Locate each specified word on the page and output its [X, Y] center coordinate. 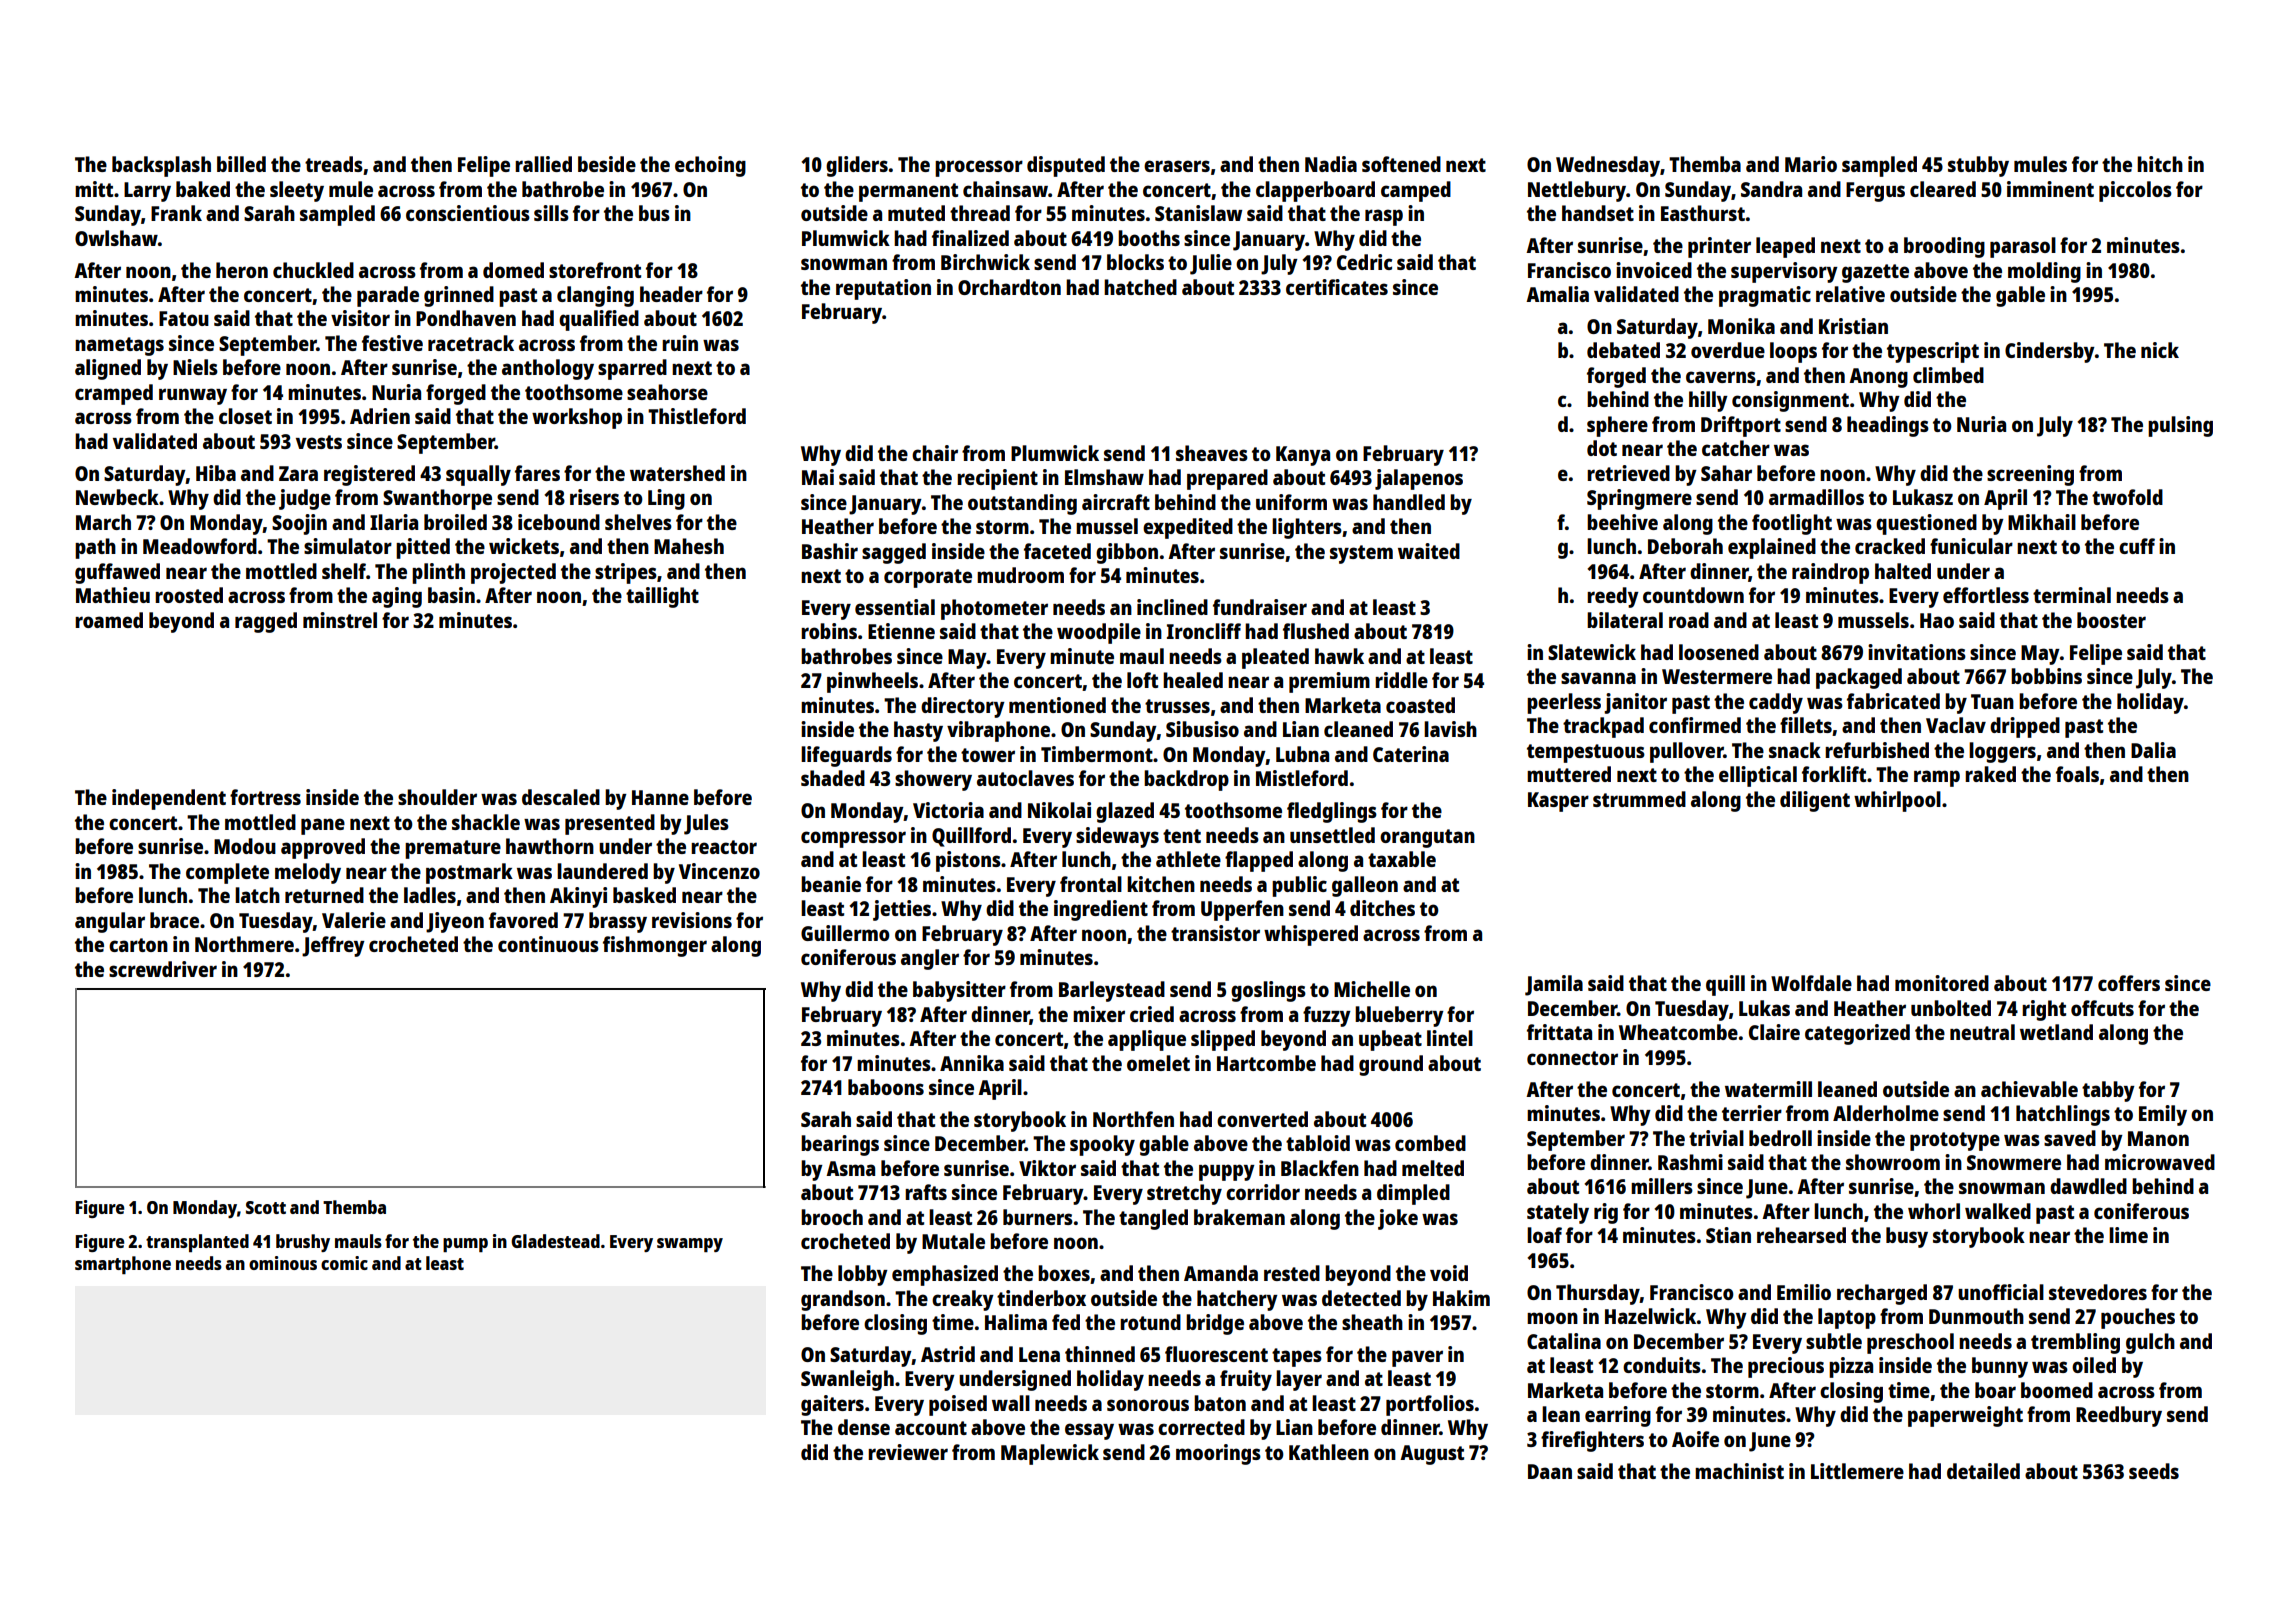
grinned [459, 296]
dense [864, 1427]
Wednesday [1608, 166]
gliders [857, 166]
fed [1066, 1322]
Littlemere [1857, 1471]
